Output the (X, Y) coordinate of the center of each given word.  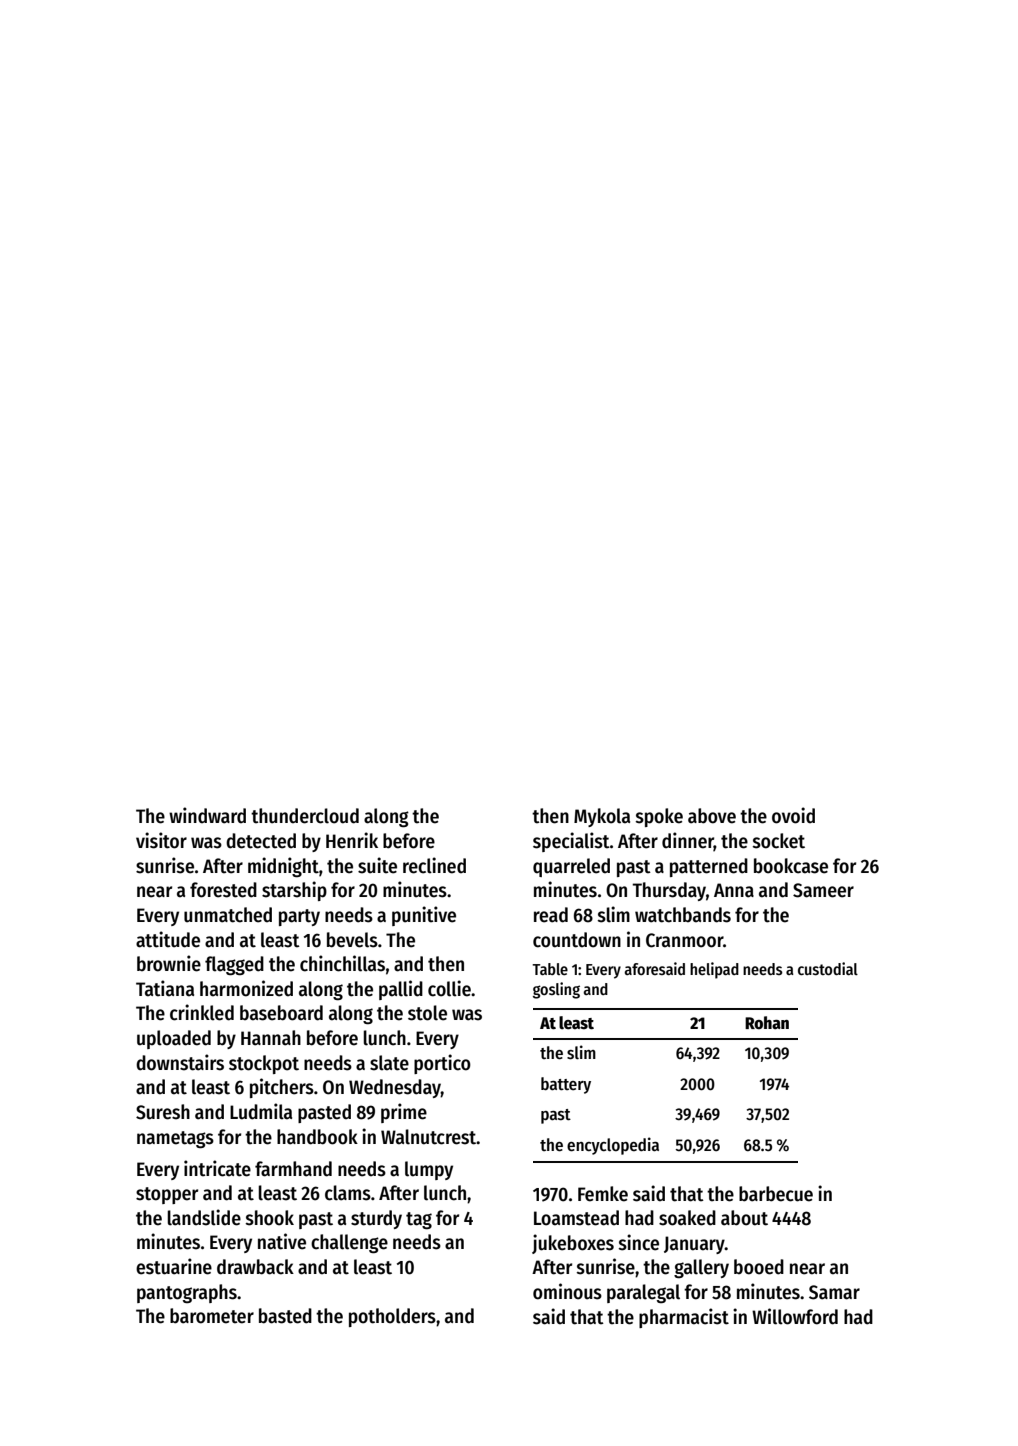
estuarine (174, 1266)
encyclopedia (613, 1146)
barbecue (776, 1194)
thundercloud (305, 816)
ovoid (793, 815)
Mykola (602, 817)
